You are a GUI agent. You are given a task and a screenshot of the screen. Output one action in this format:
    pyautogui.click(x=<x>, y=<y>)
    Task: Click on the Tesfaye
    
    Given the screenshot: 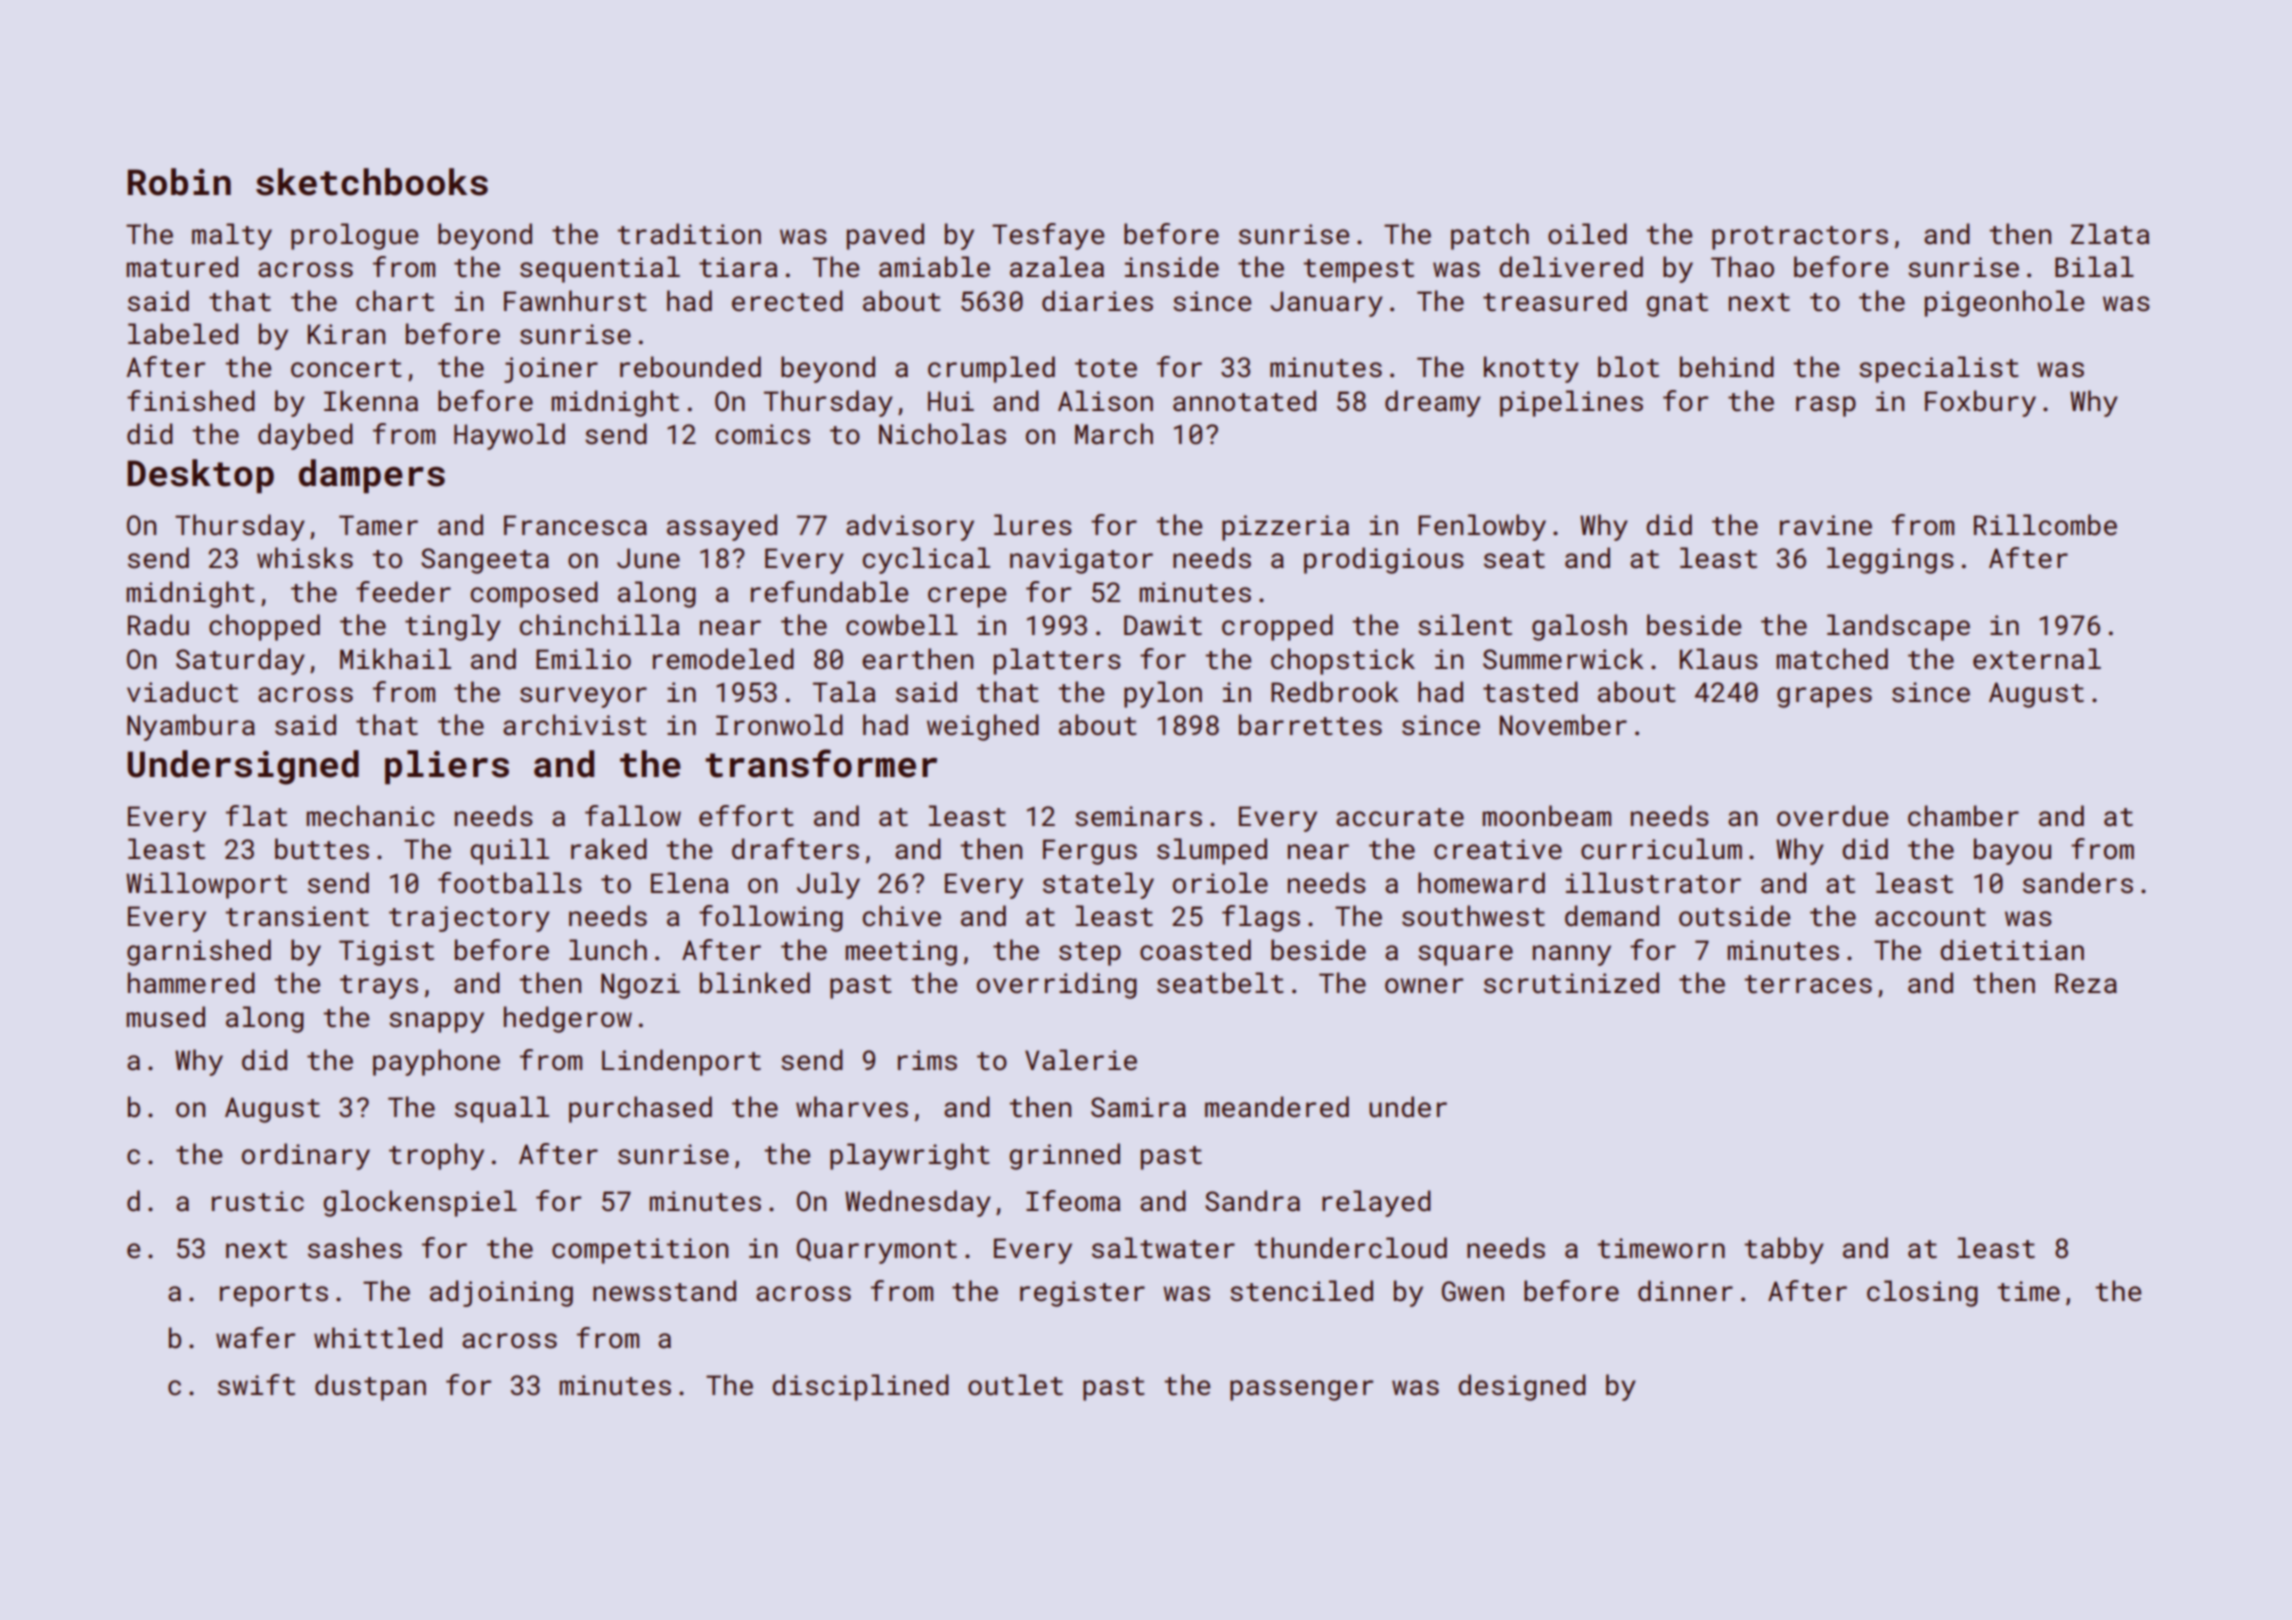 What is the action you would take?
    pyautogui.click(x=1048, y=236)
